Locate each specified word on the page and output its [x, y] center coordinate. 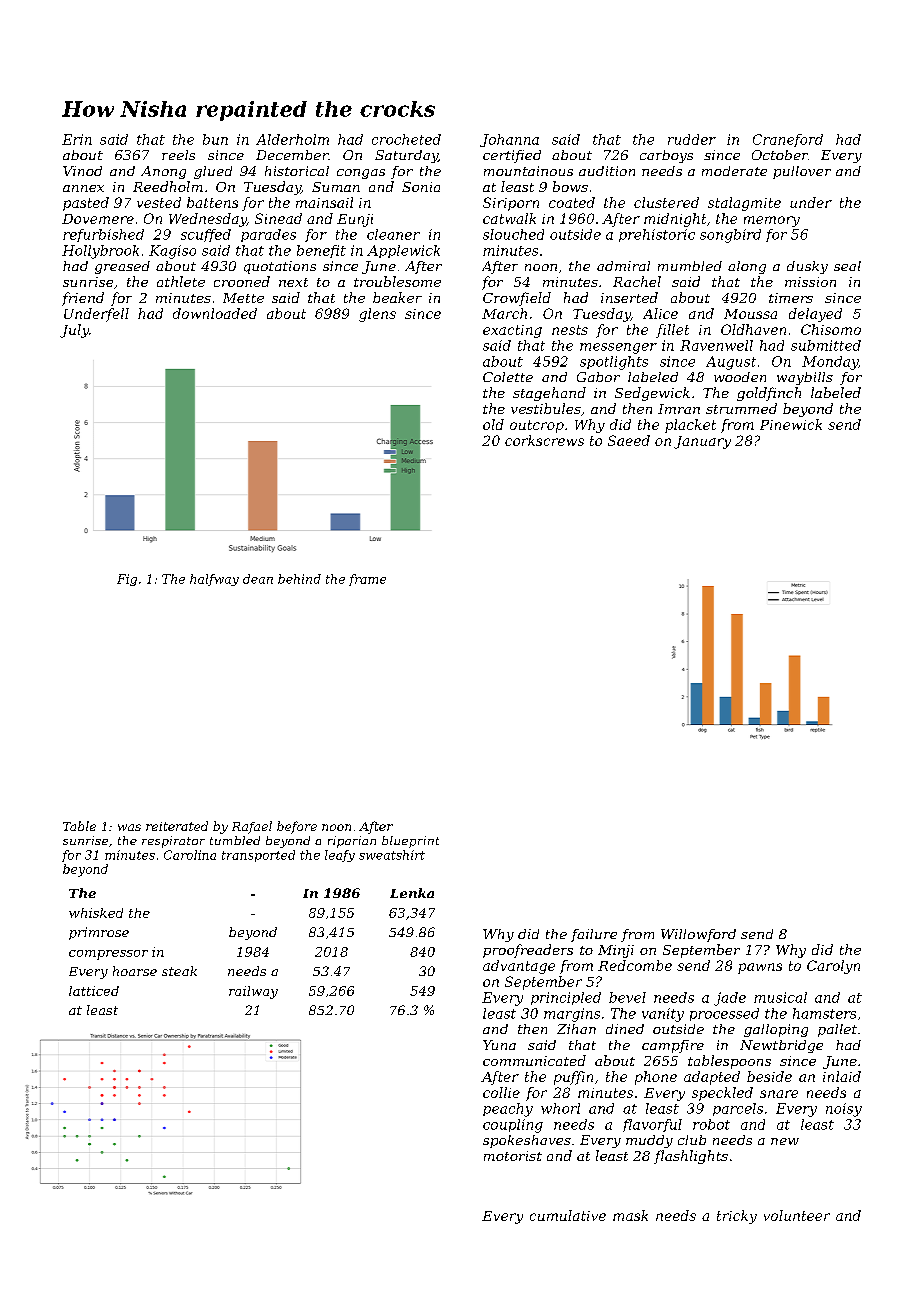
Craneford [788, 140]
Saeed [629, 440]
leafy [340, 856]
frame [367, 580]
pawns [760, 968]
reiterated [177, 826]
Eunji [355, 220]
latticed [94, 991]
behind [299, 579]
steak [179, 971]
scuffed [206, 235]
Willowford [698, 935]
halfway [214, 580]
